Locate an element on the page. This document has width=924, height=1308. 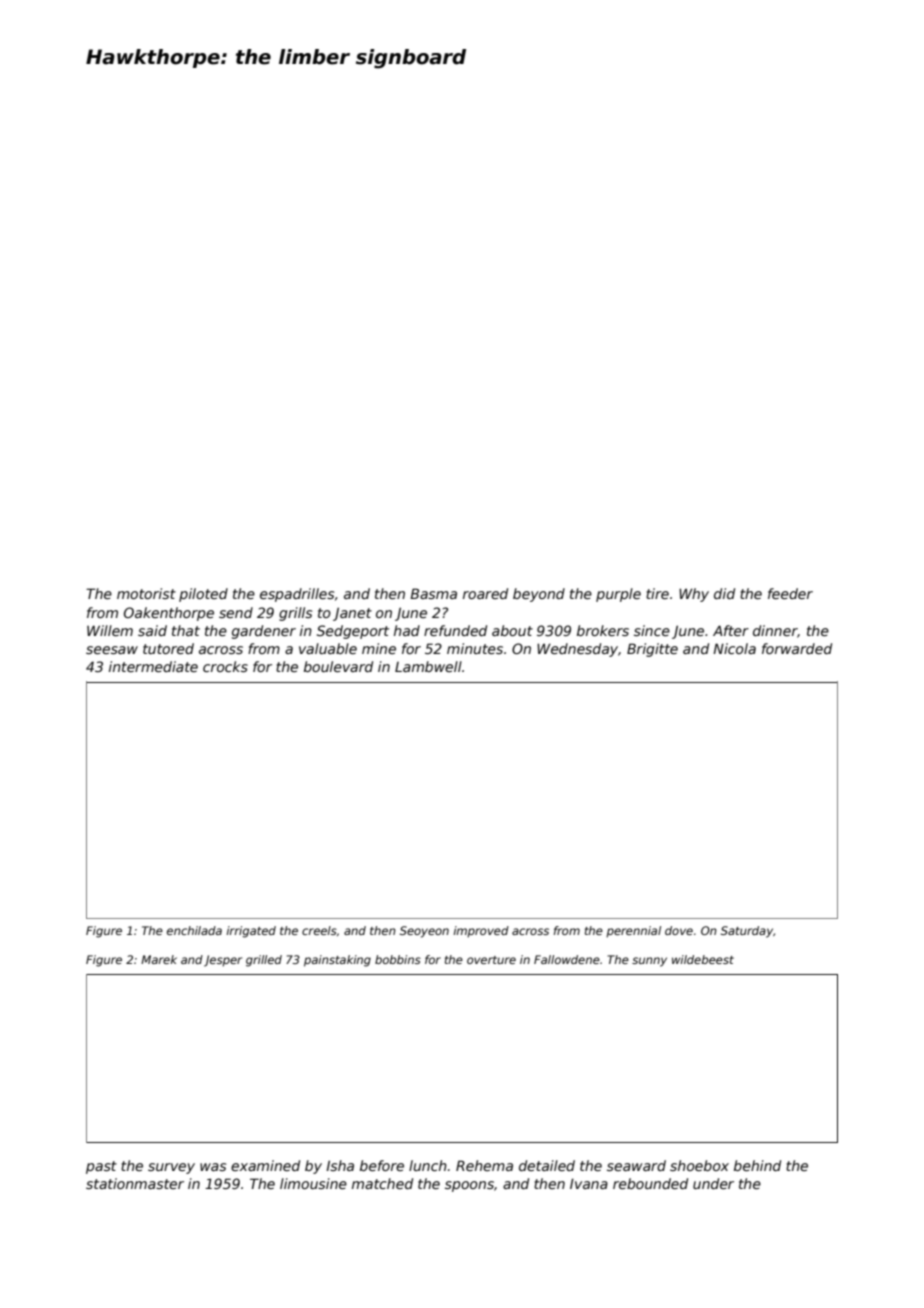
feeder is located at coordinates (790, 593).
